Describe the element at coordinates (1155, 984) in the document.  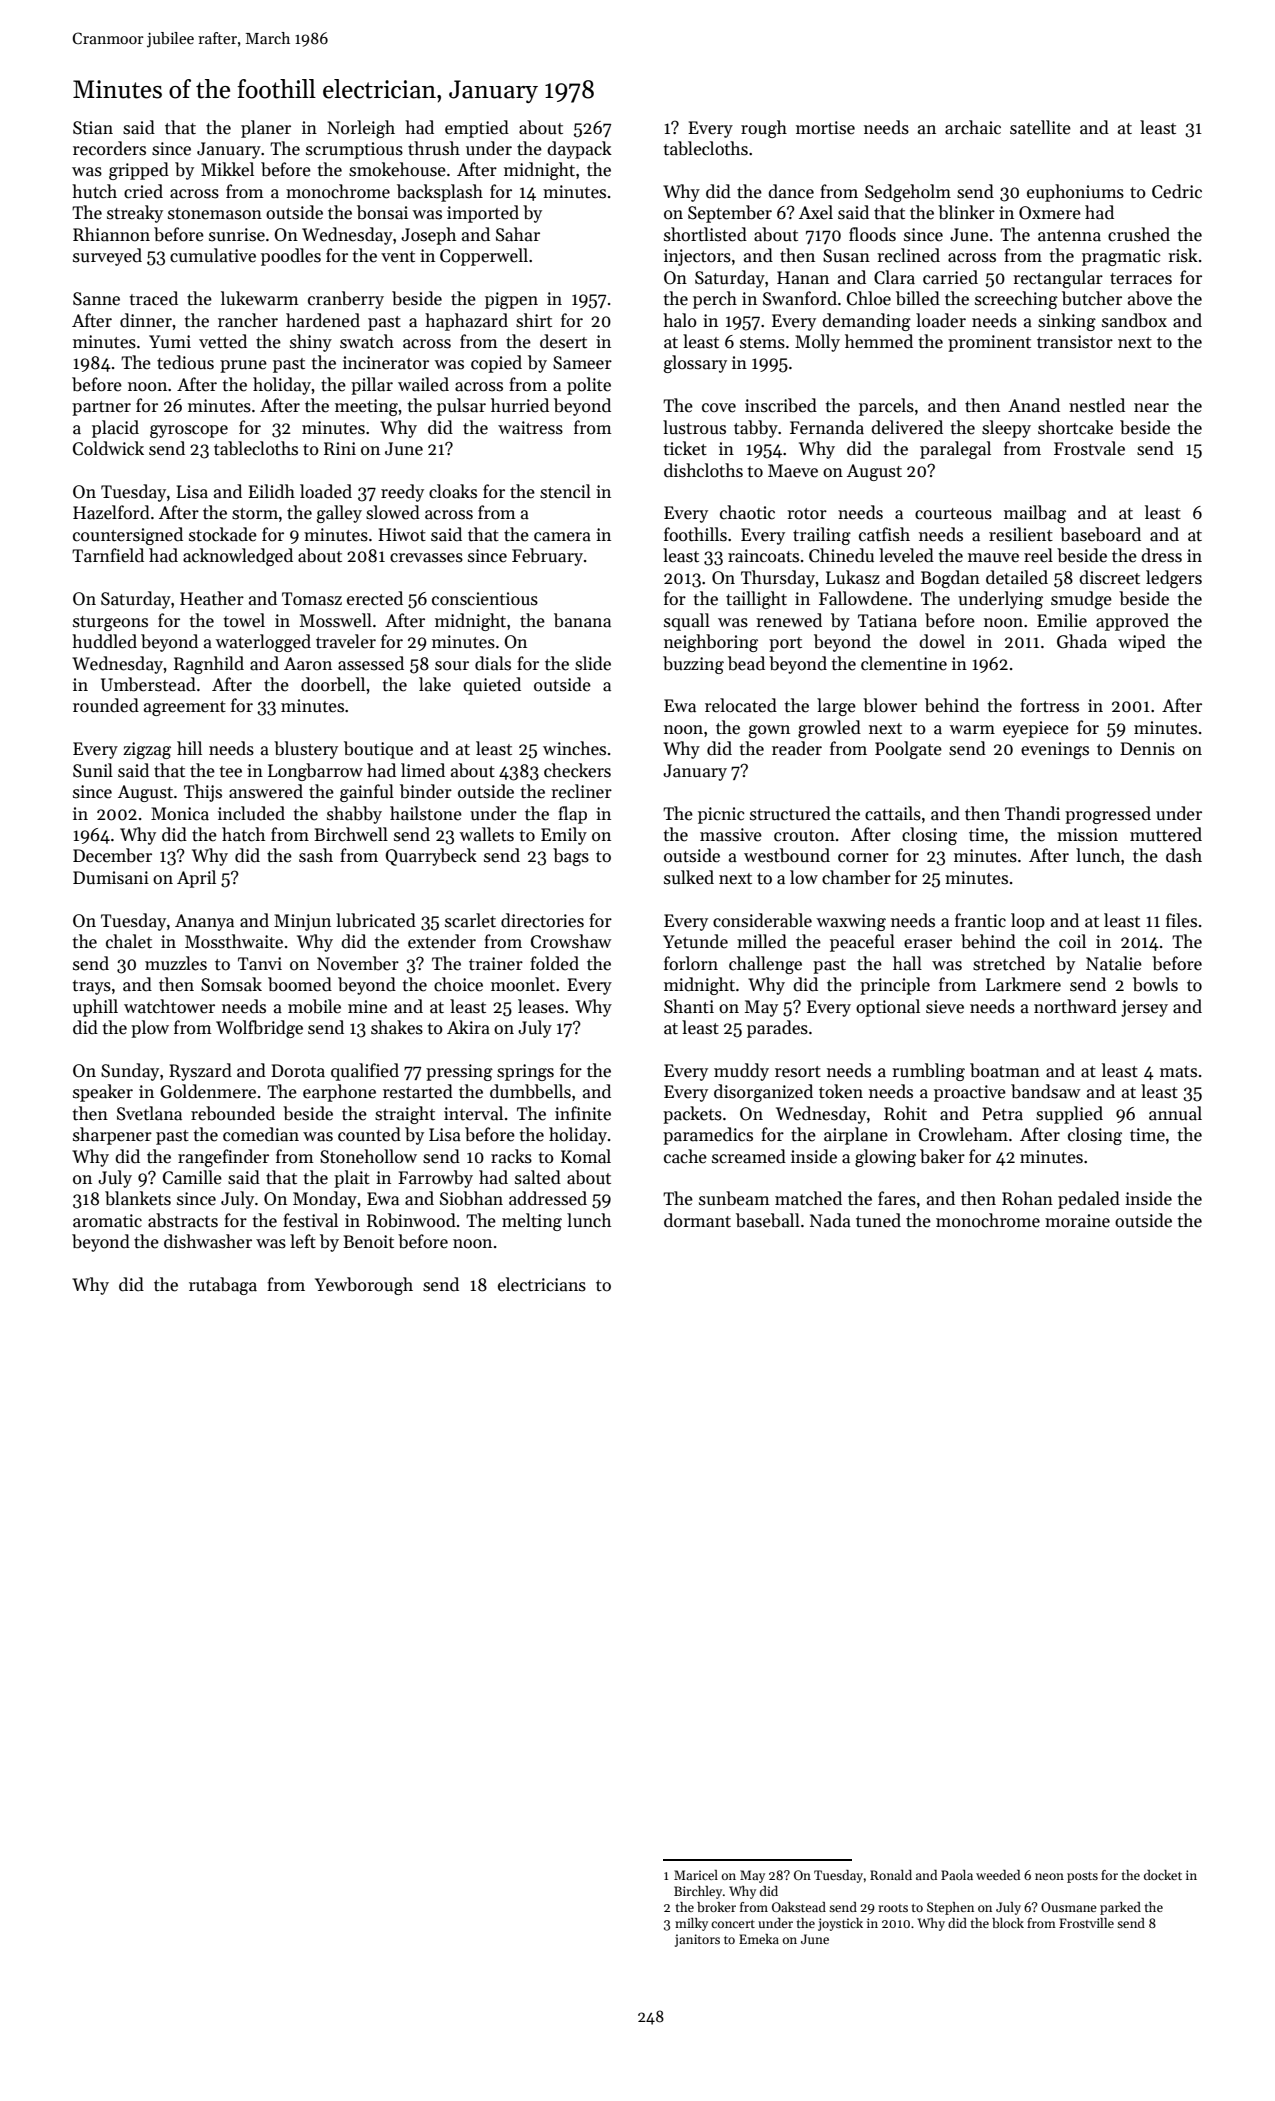
I see `bowls` at that location.
